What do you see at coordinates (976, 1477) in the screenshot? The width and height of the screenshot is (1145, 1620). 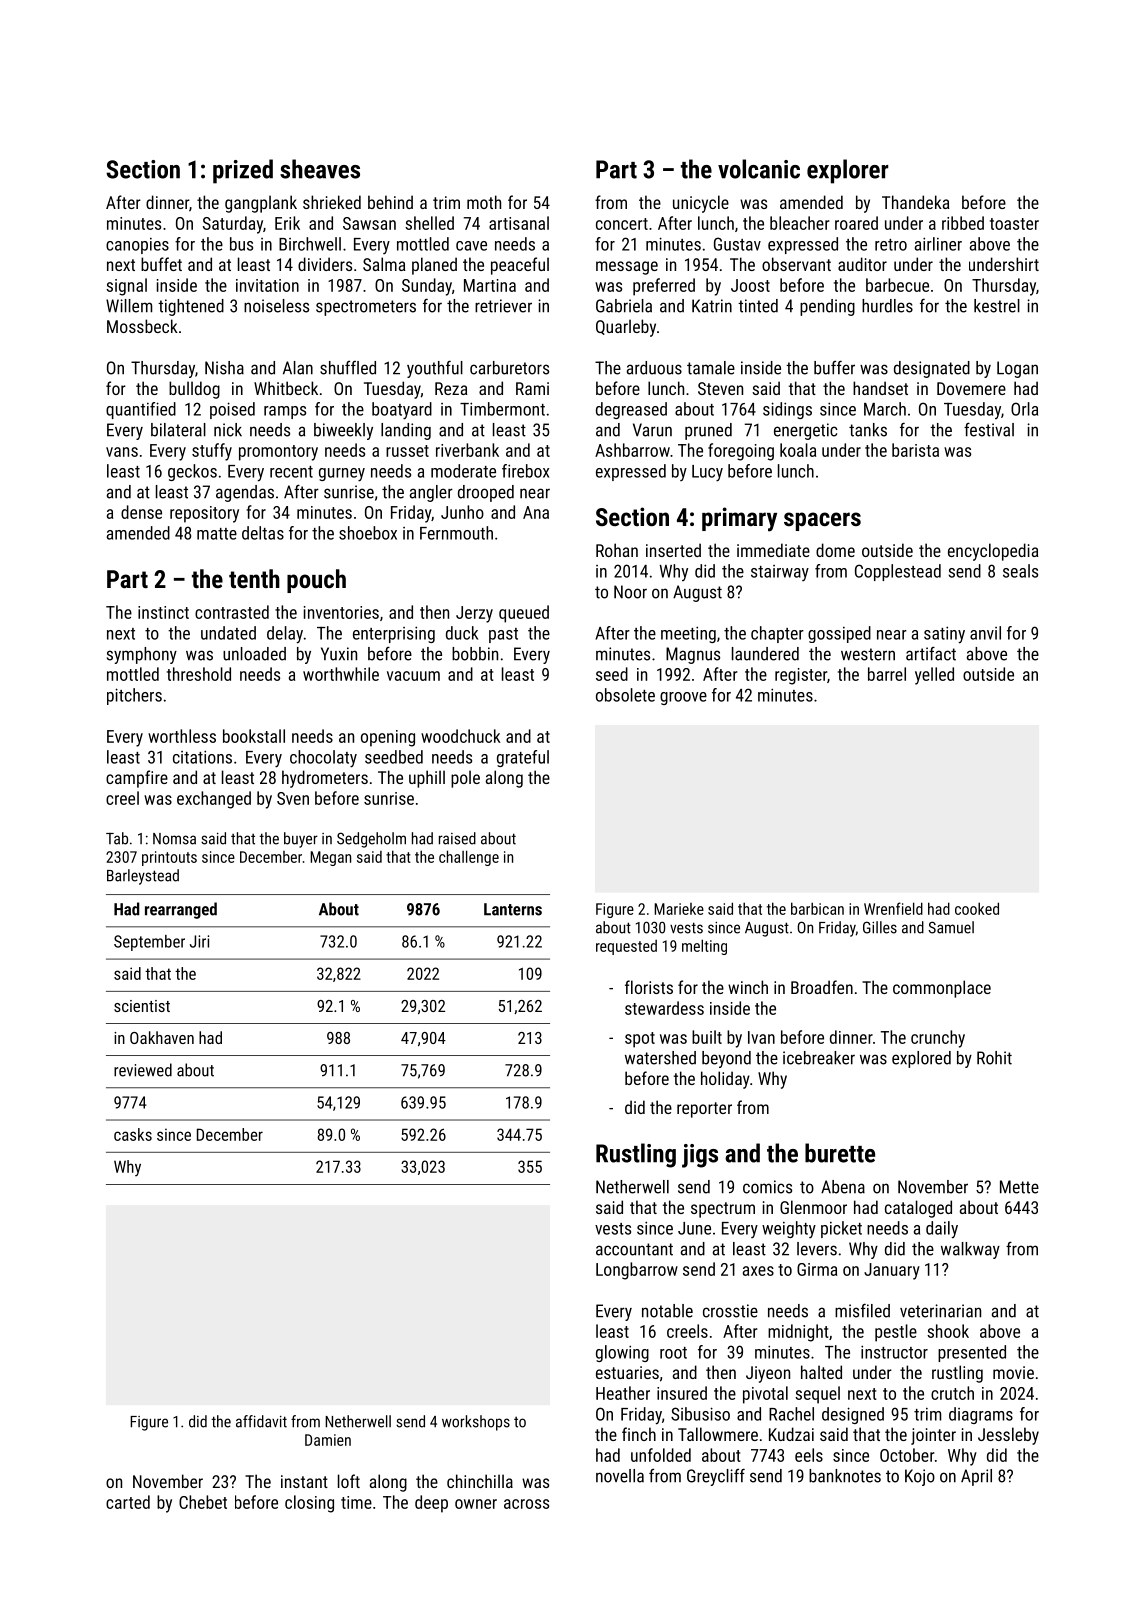 I see `April` at bounding box center [976, 1477].
